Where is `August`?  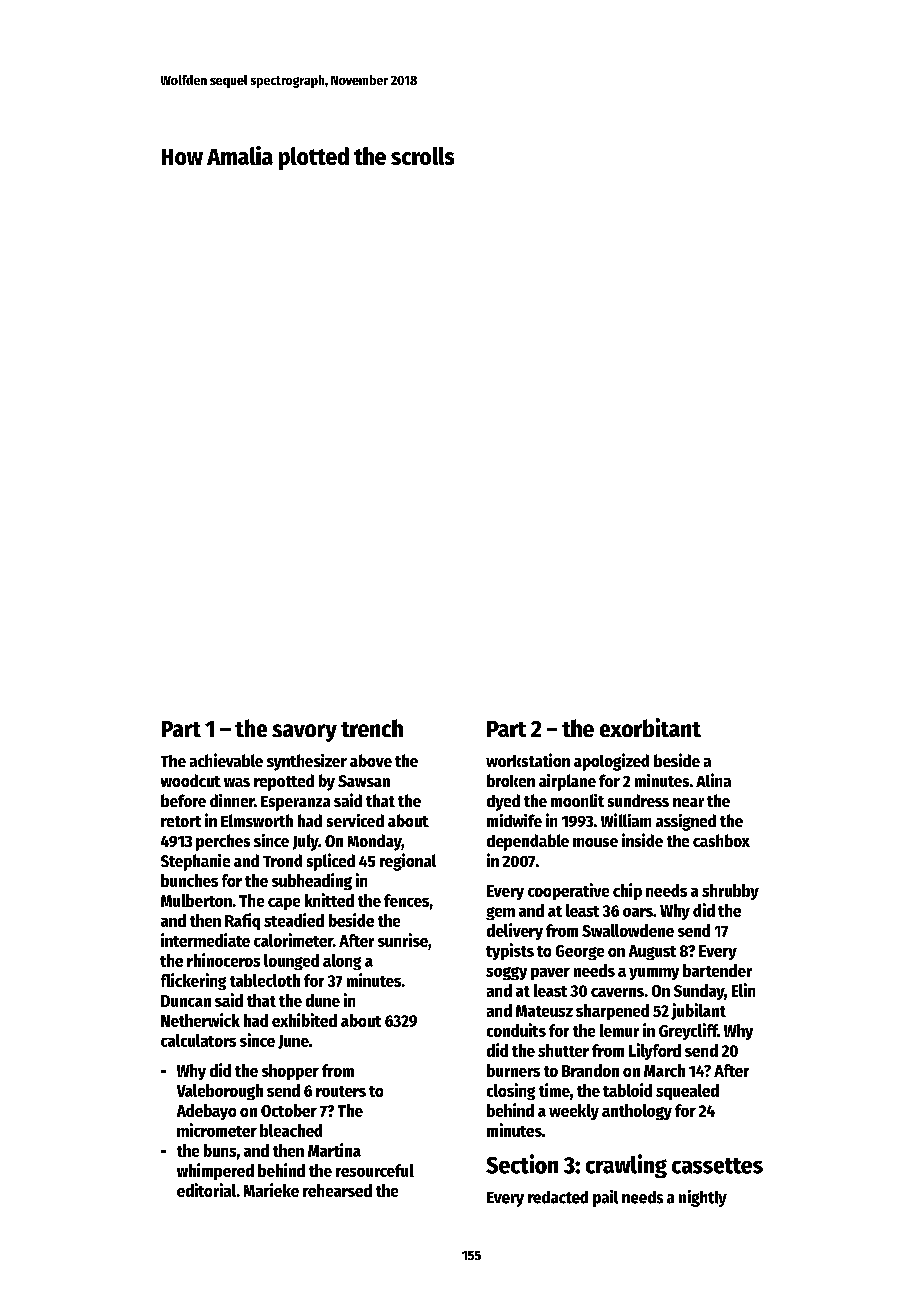 August is located at coordinates (652, 952).
